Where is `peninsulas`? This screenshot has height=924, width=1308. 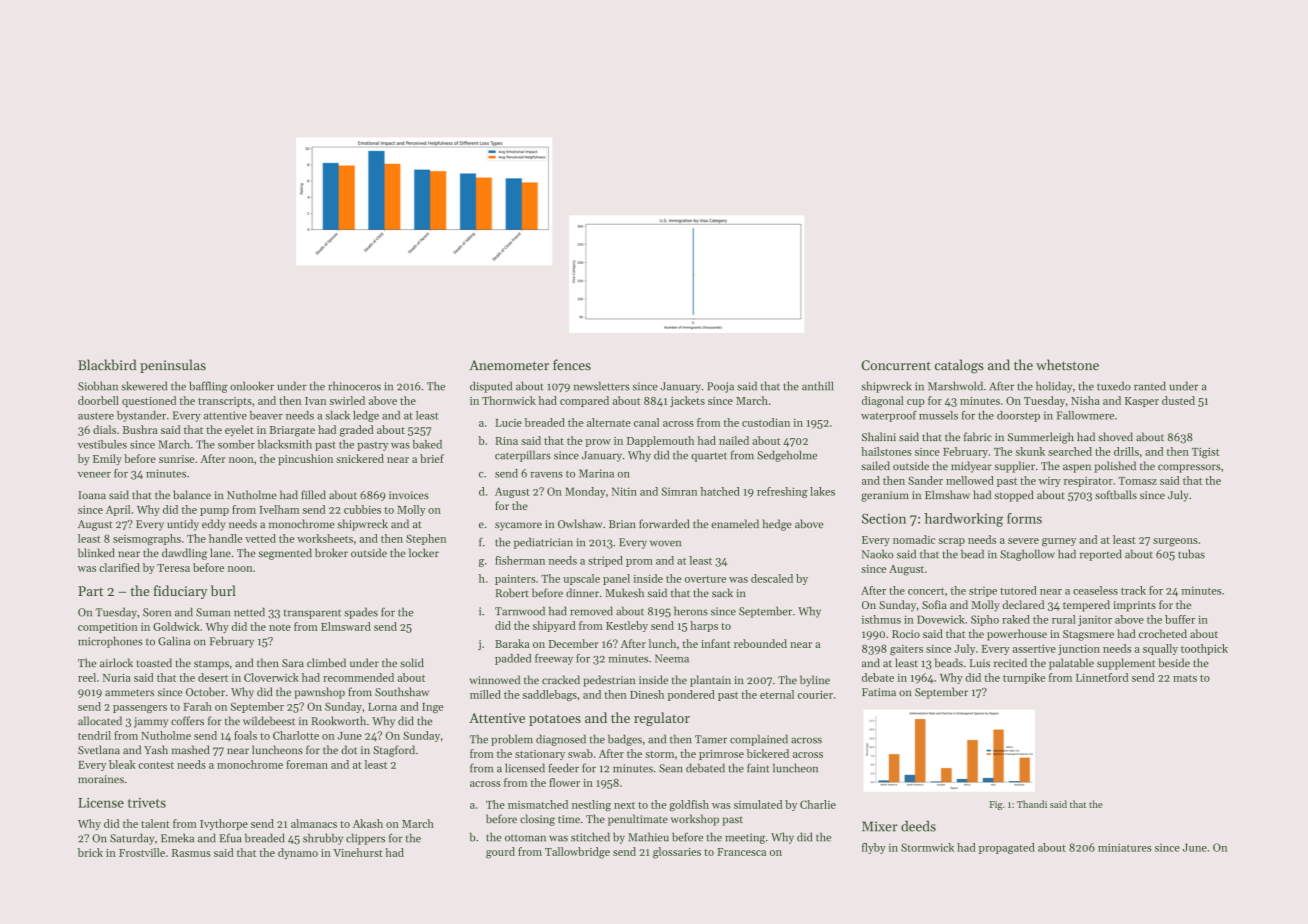
peninsulas is located at coordinates (173, 366).
